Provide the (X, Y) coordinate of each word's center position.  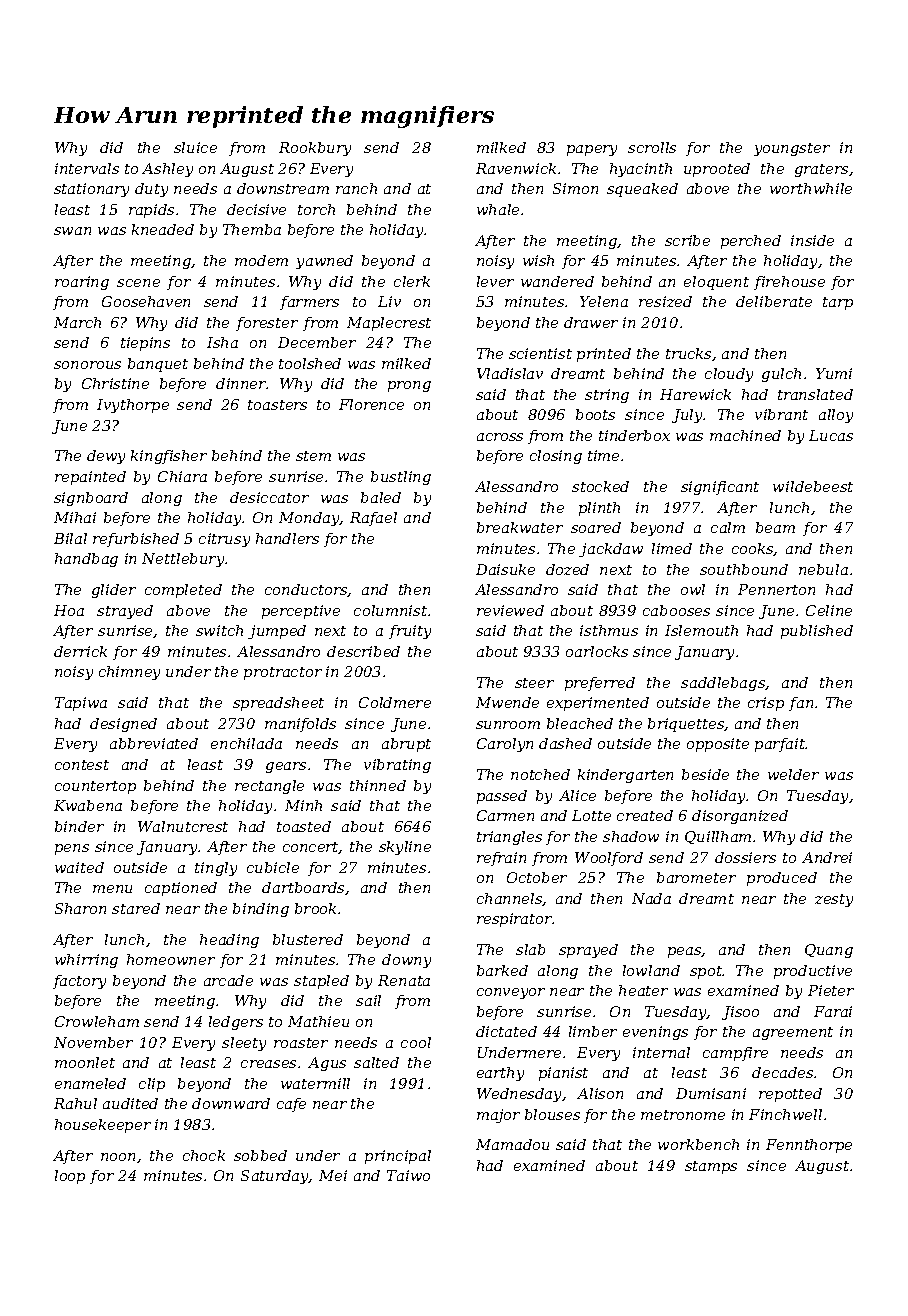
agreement (793, 1033)
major (498, 1116)
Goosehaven (146, 301)
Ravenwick (516, 168)
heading (229, 941)
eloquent (716, 283)
